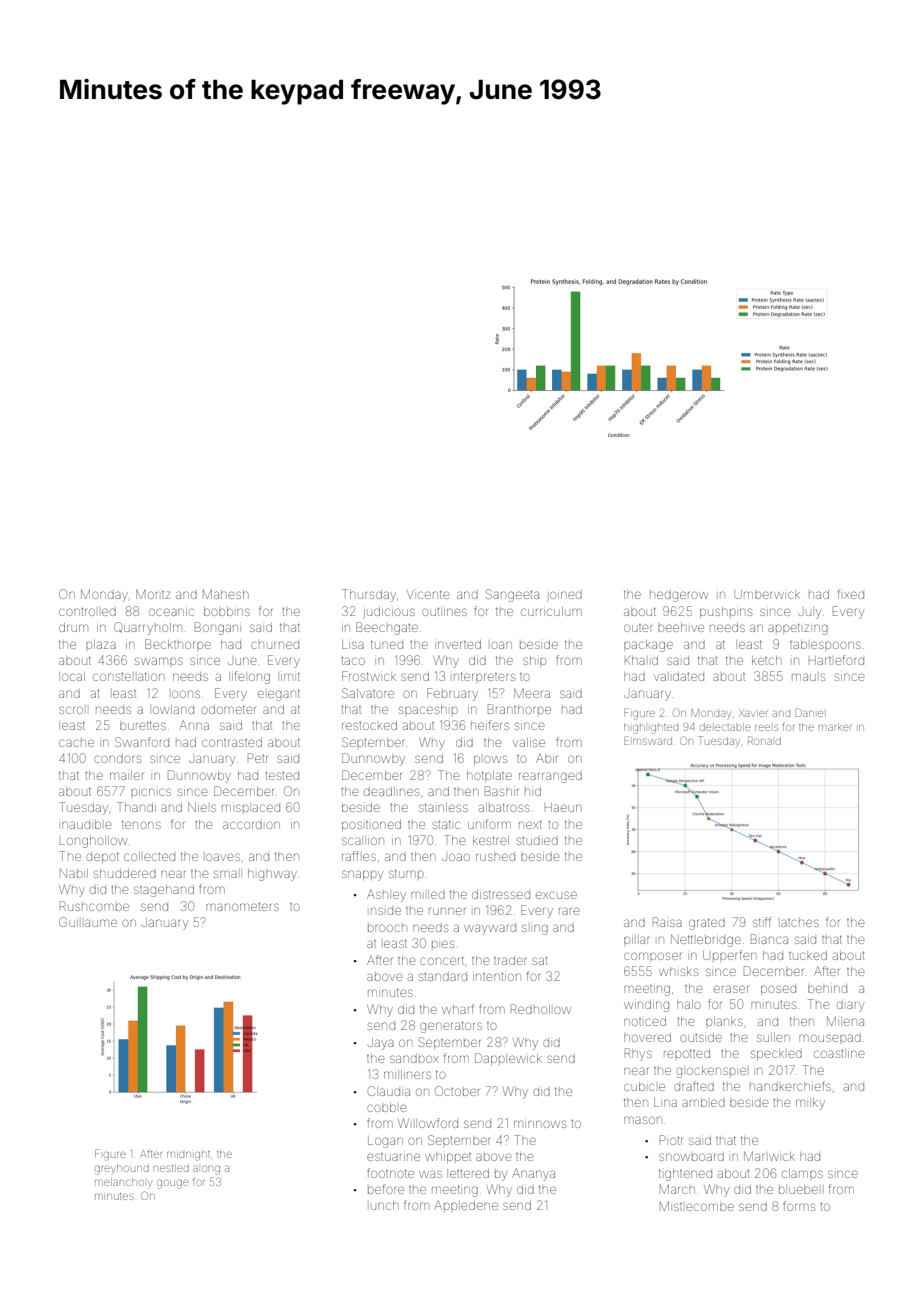  Describe the element at coordinates (76, 743) in the page. I see `cache` at that location.
